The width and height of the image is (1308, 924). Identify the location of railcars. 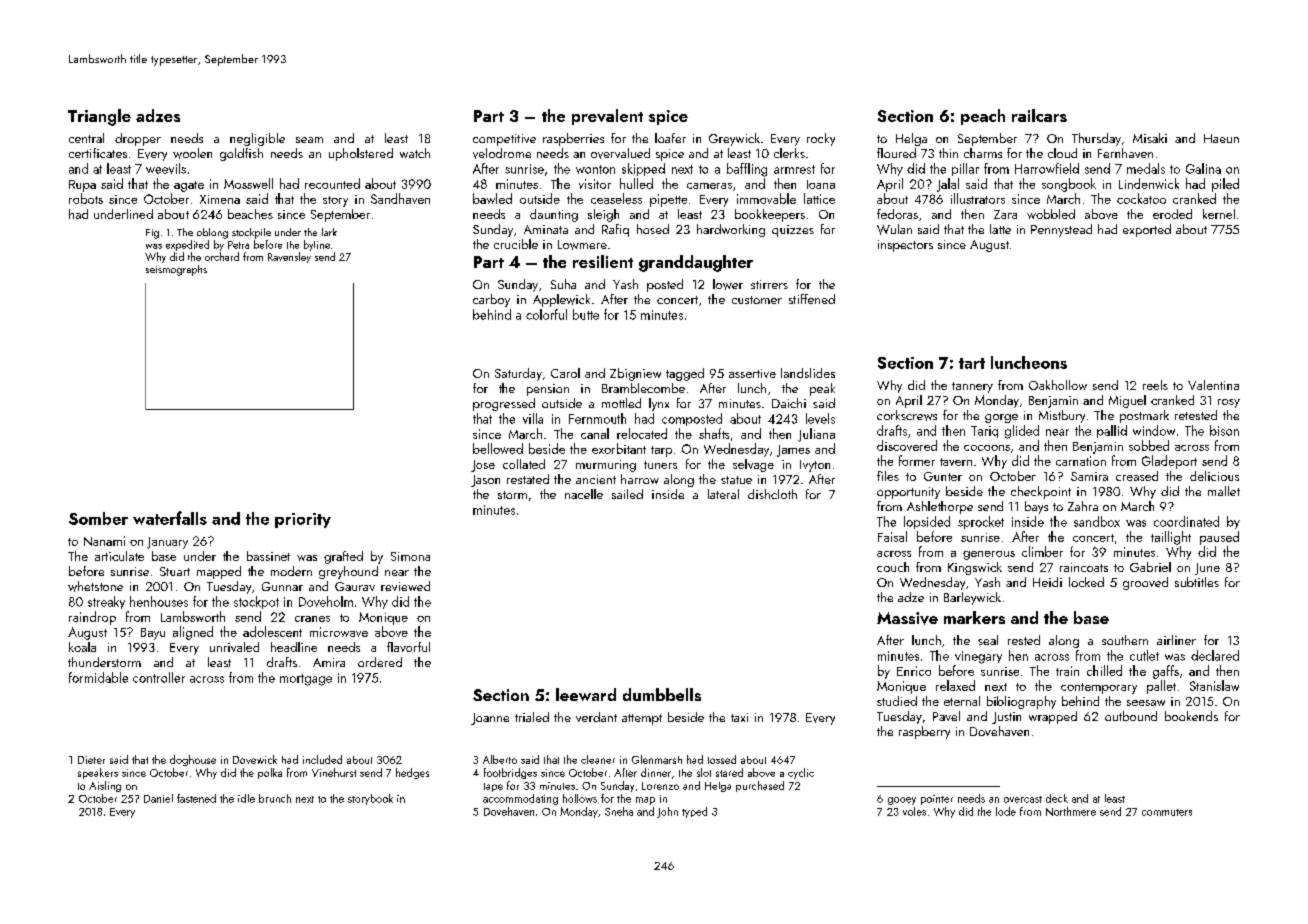
(1039, 115).
